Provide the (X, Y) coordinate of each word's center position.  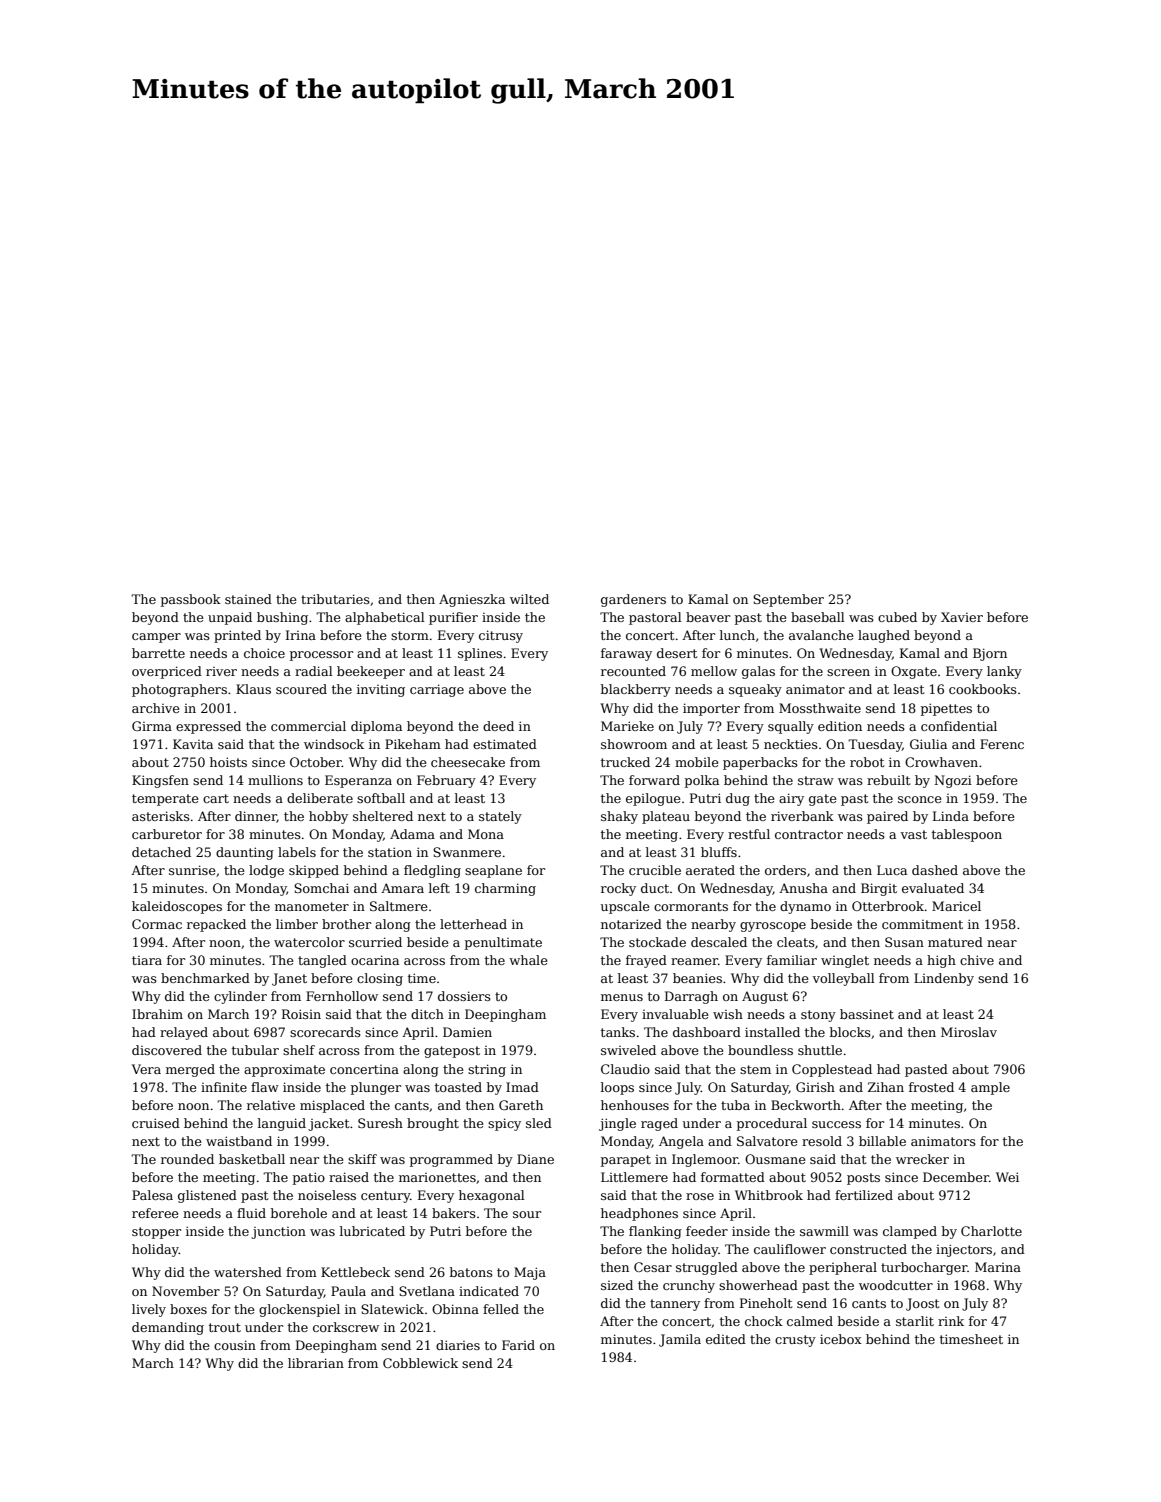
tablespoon (967, 835)
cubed (897, 617)
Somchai (321, 888)
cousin (235, 1345)
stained (248, 599)
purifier (453, 618)
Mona (486, 834)
